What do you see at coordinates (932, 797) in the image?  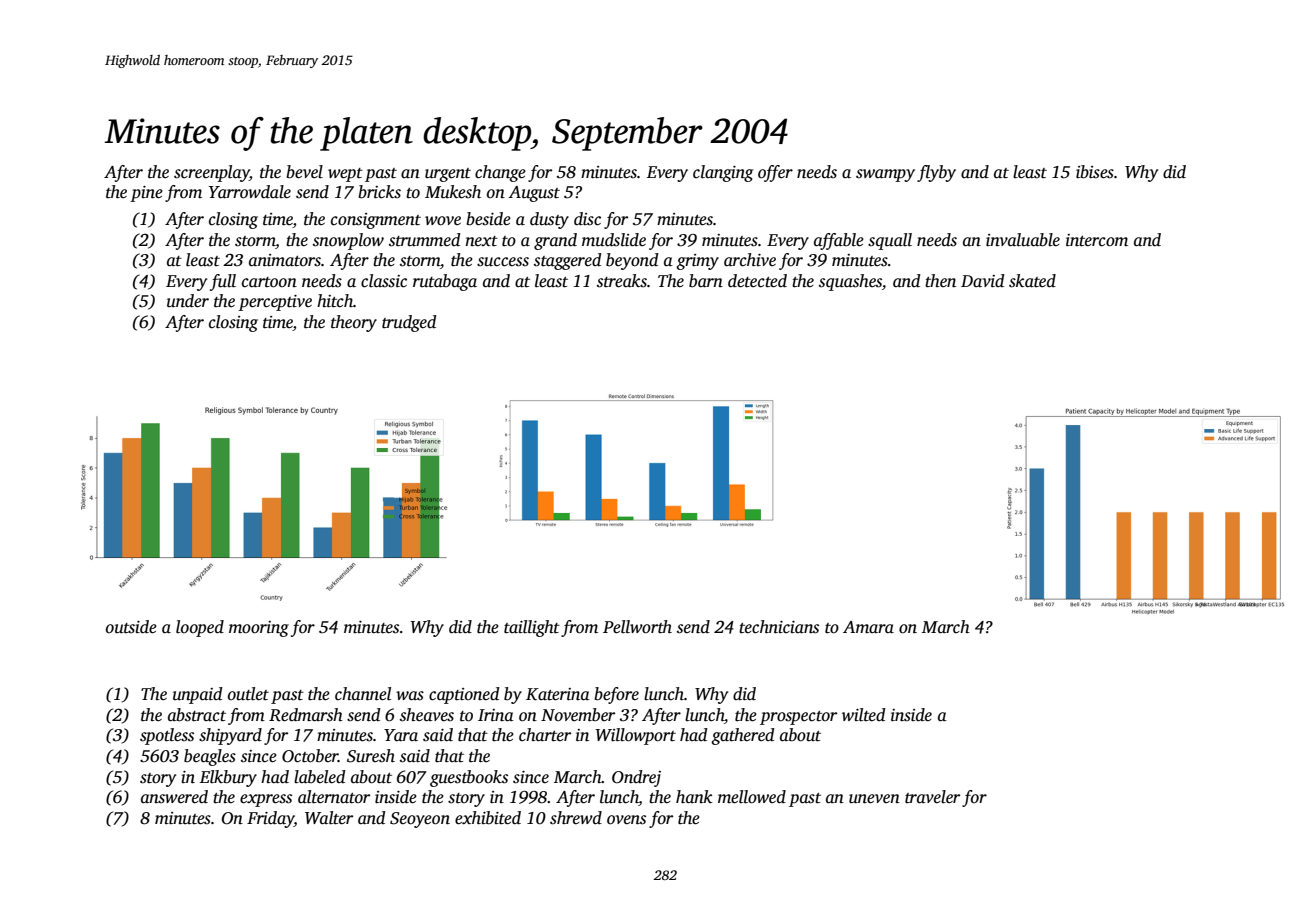 I see `traveler` at bounding box center [932, 797].
